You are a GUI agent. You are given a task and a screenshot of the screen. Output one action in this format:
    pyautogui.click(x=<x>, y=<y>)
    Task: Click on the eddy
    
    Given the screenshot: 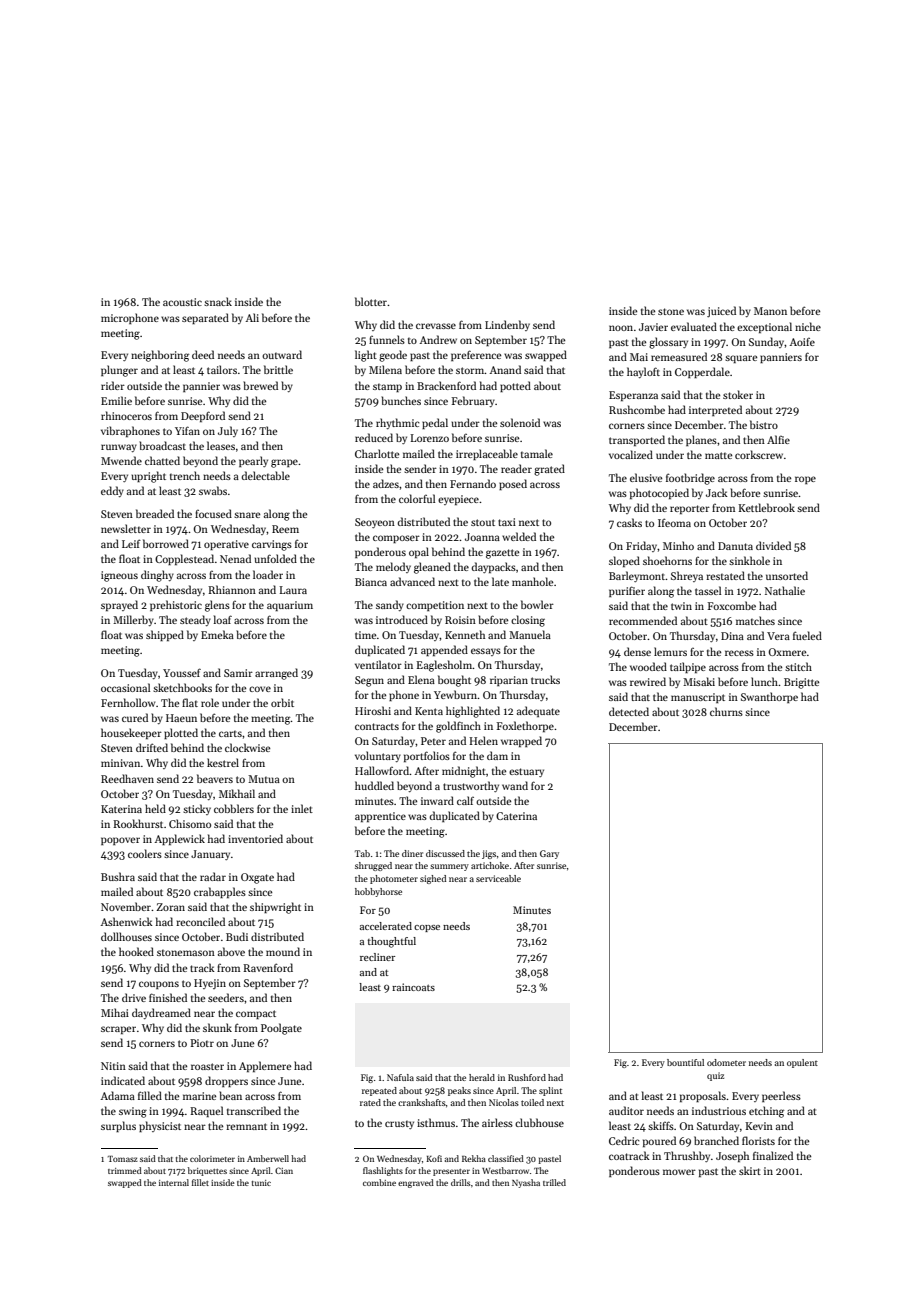 What is the action you would take?
    pyautogui.click(x=112, y=491)
